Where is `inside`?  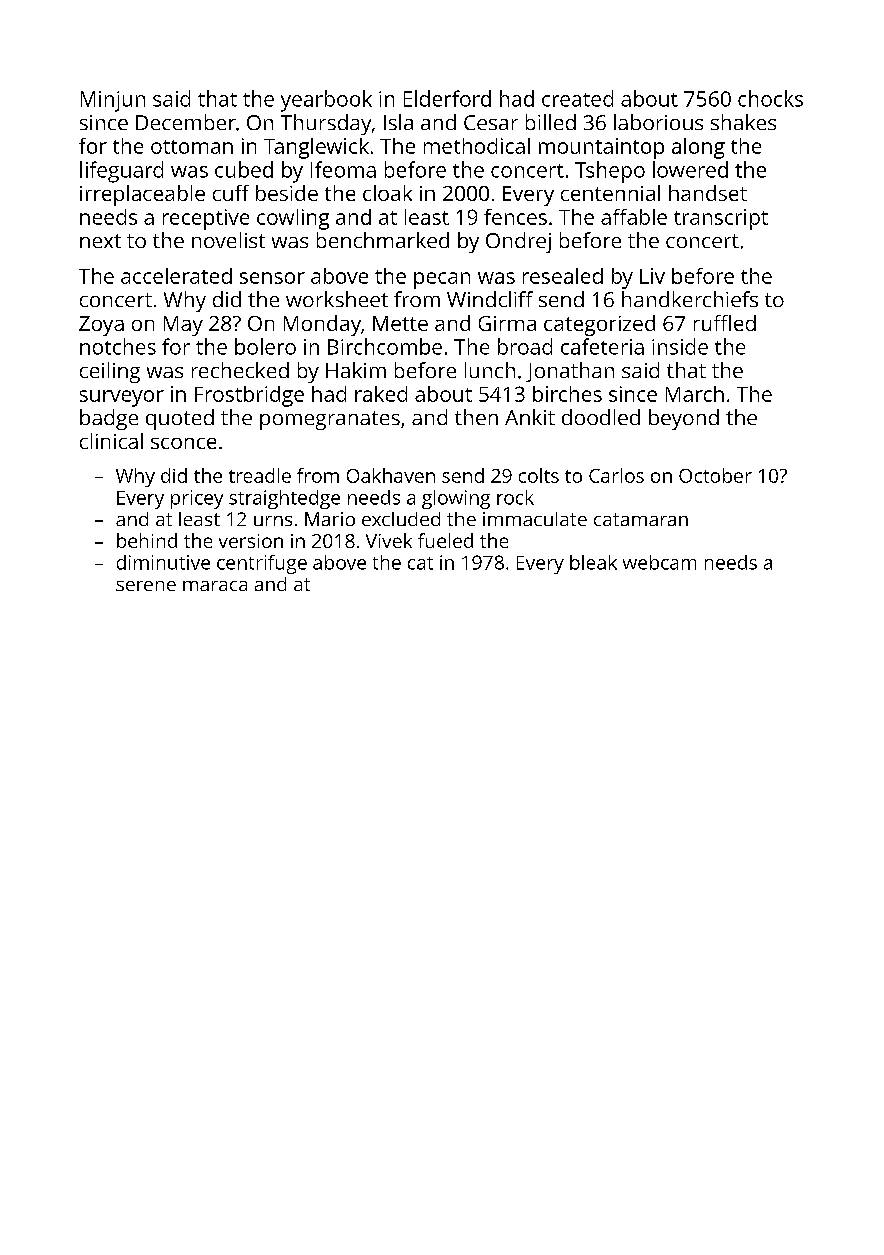
inside is located at coordinates (680, 346).
